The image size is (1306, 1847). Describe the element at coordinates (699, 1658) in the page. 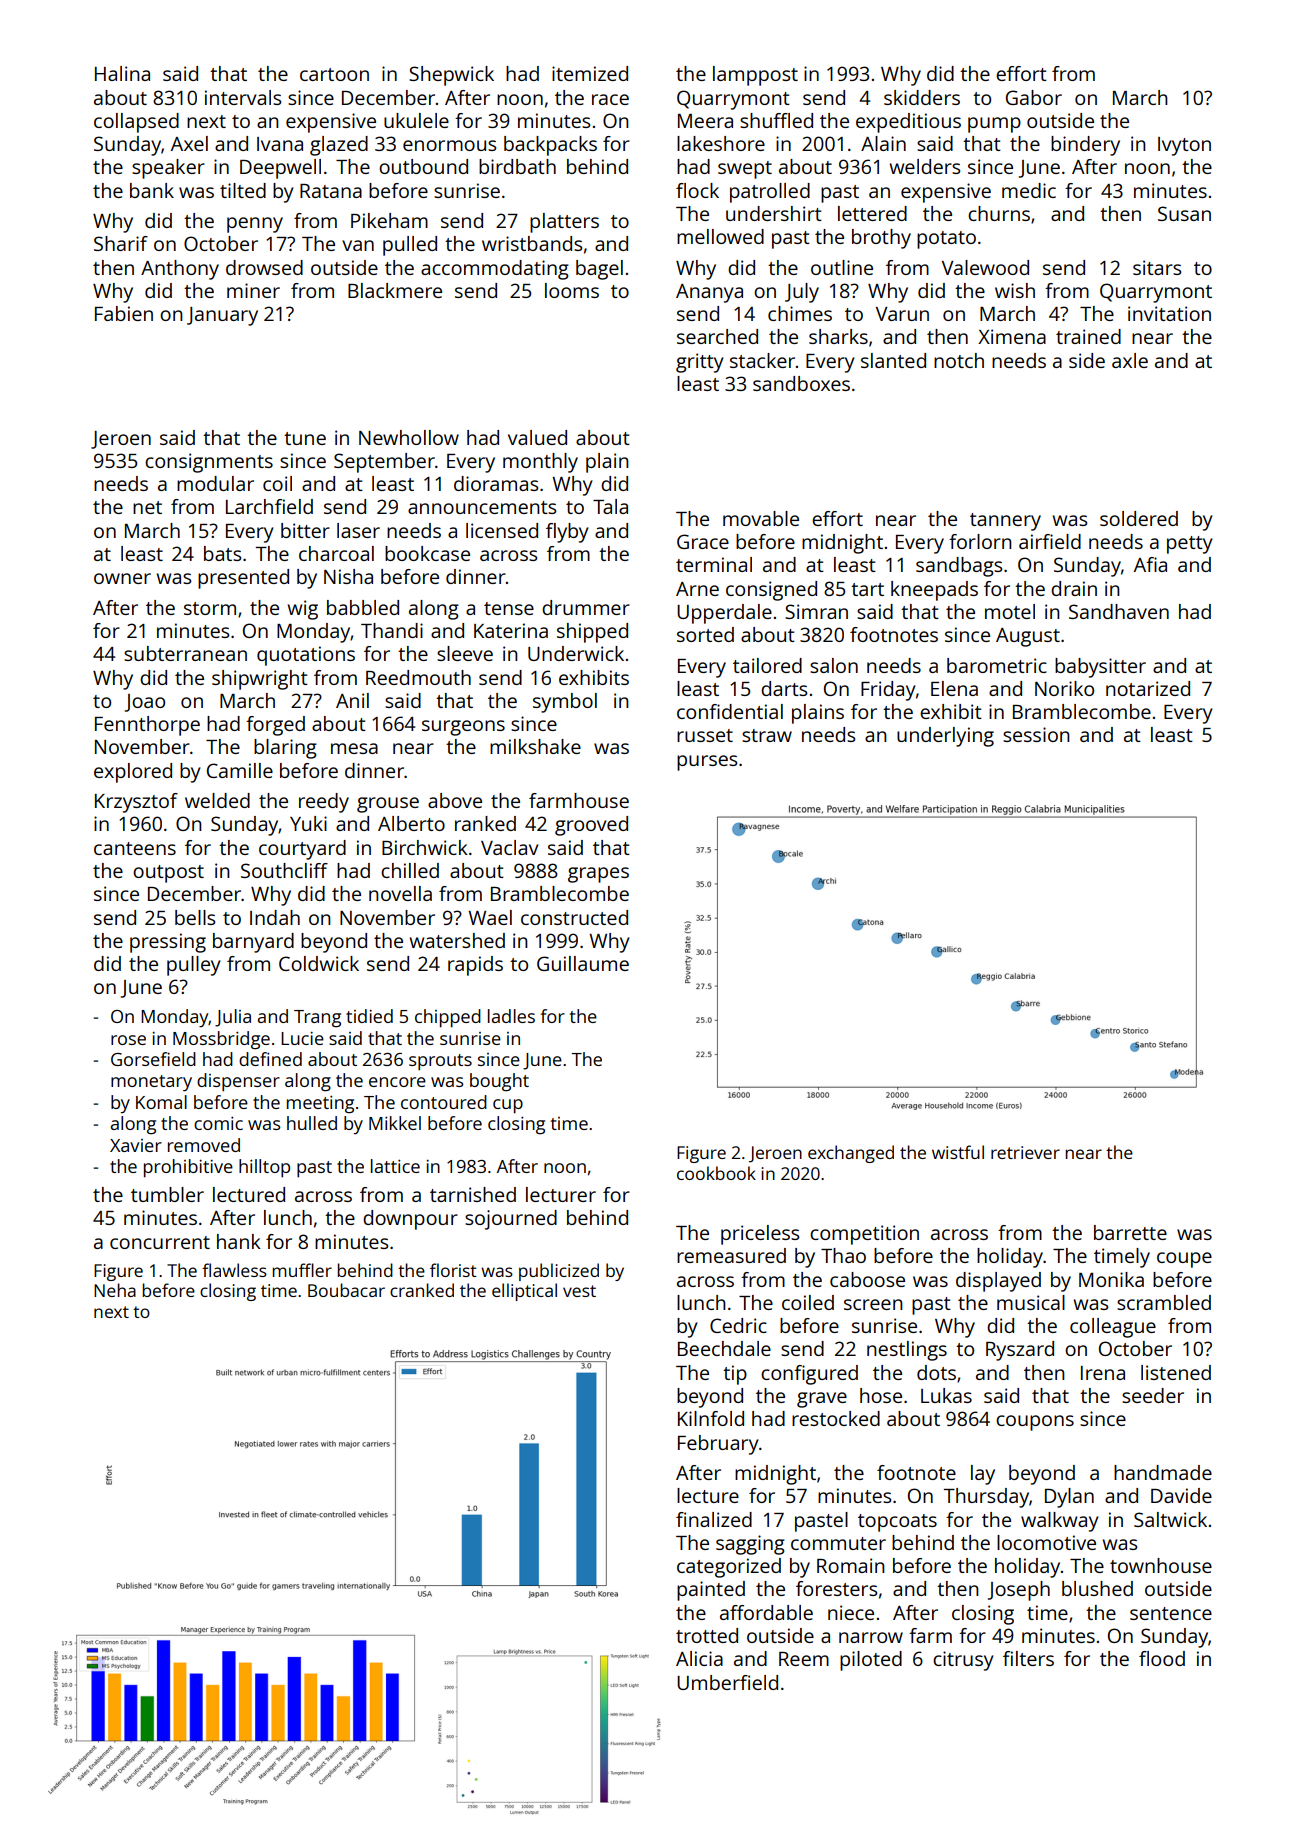

I see `Alicia` at that location.
